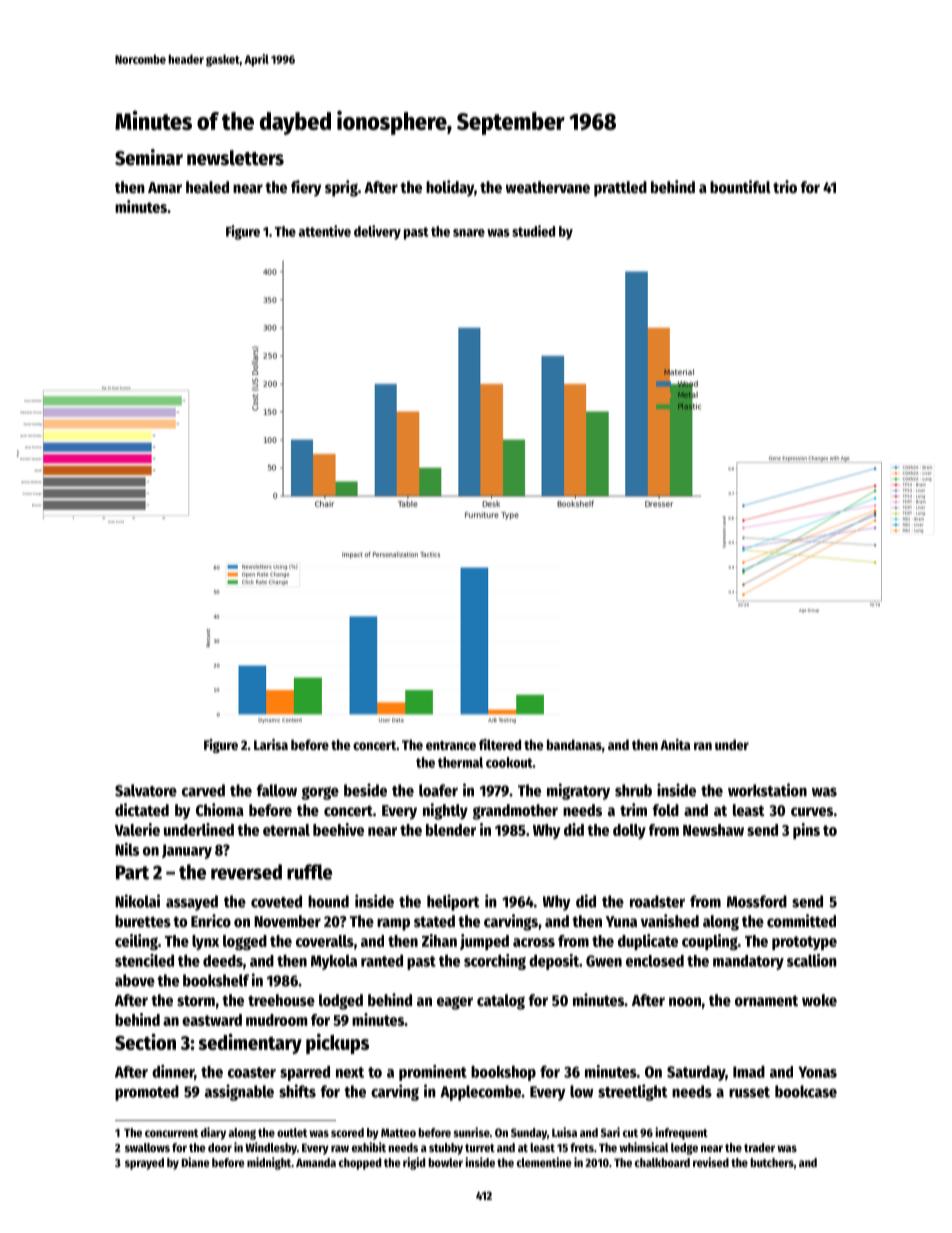  What do you see at coordinates (145, 1041) in the screenshot?
I see `Section` at bounding box center [145, 1041].
